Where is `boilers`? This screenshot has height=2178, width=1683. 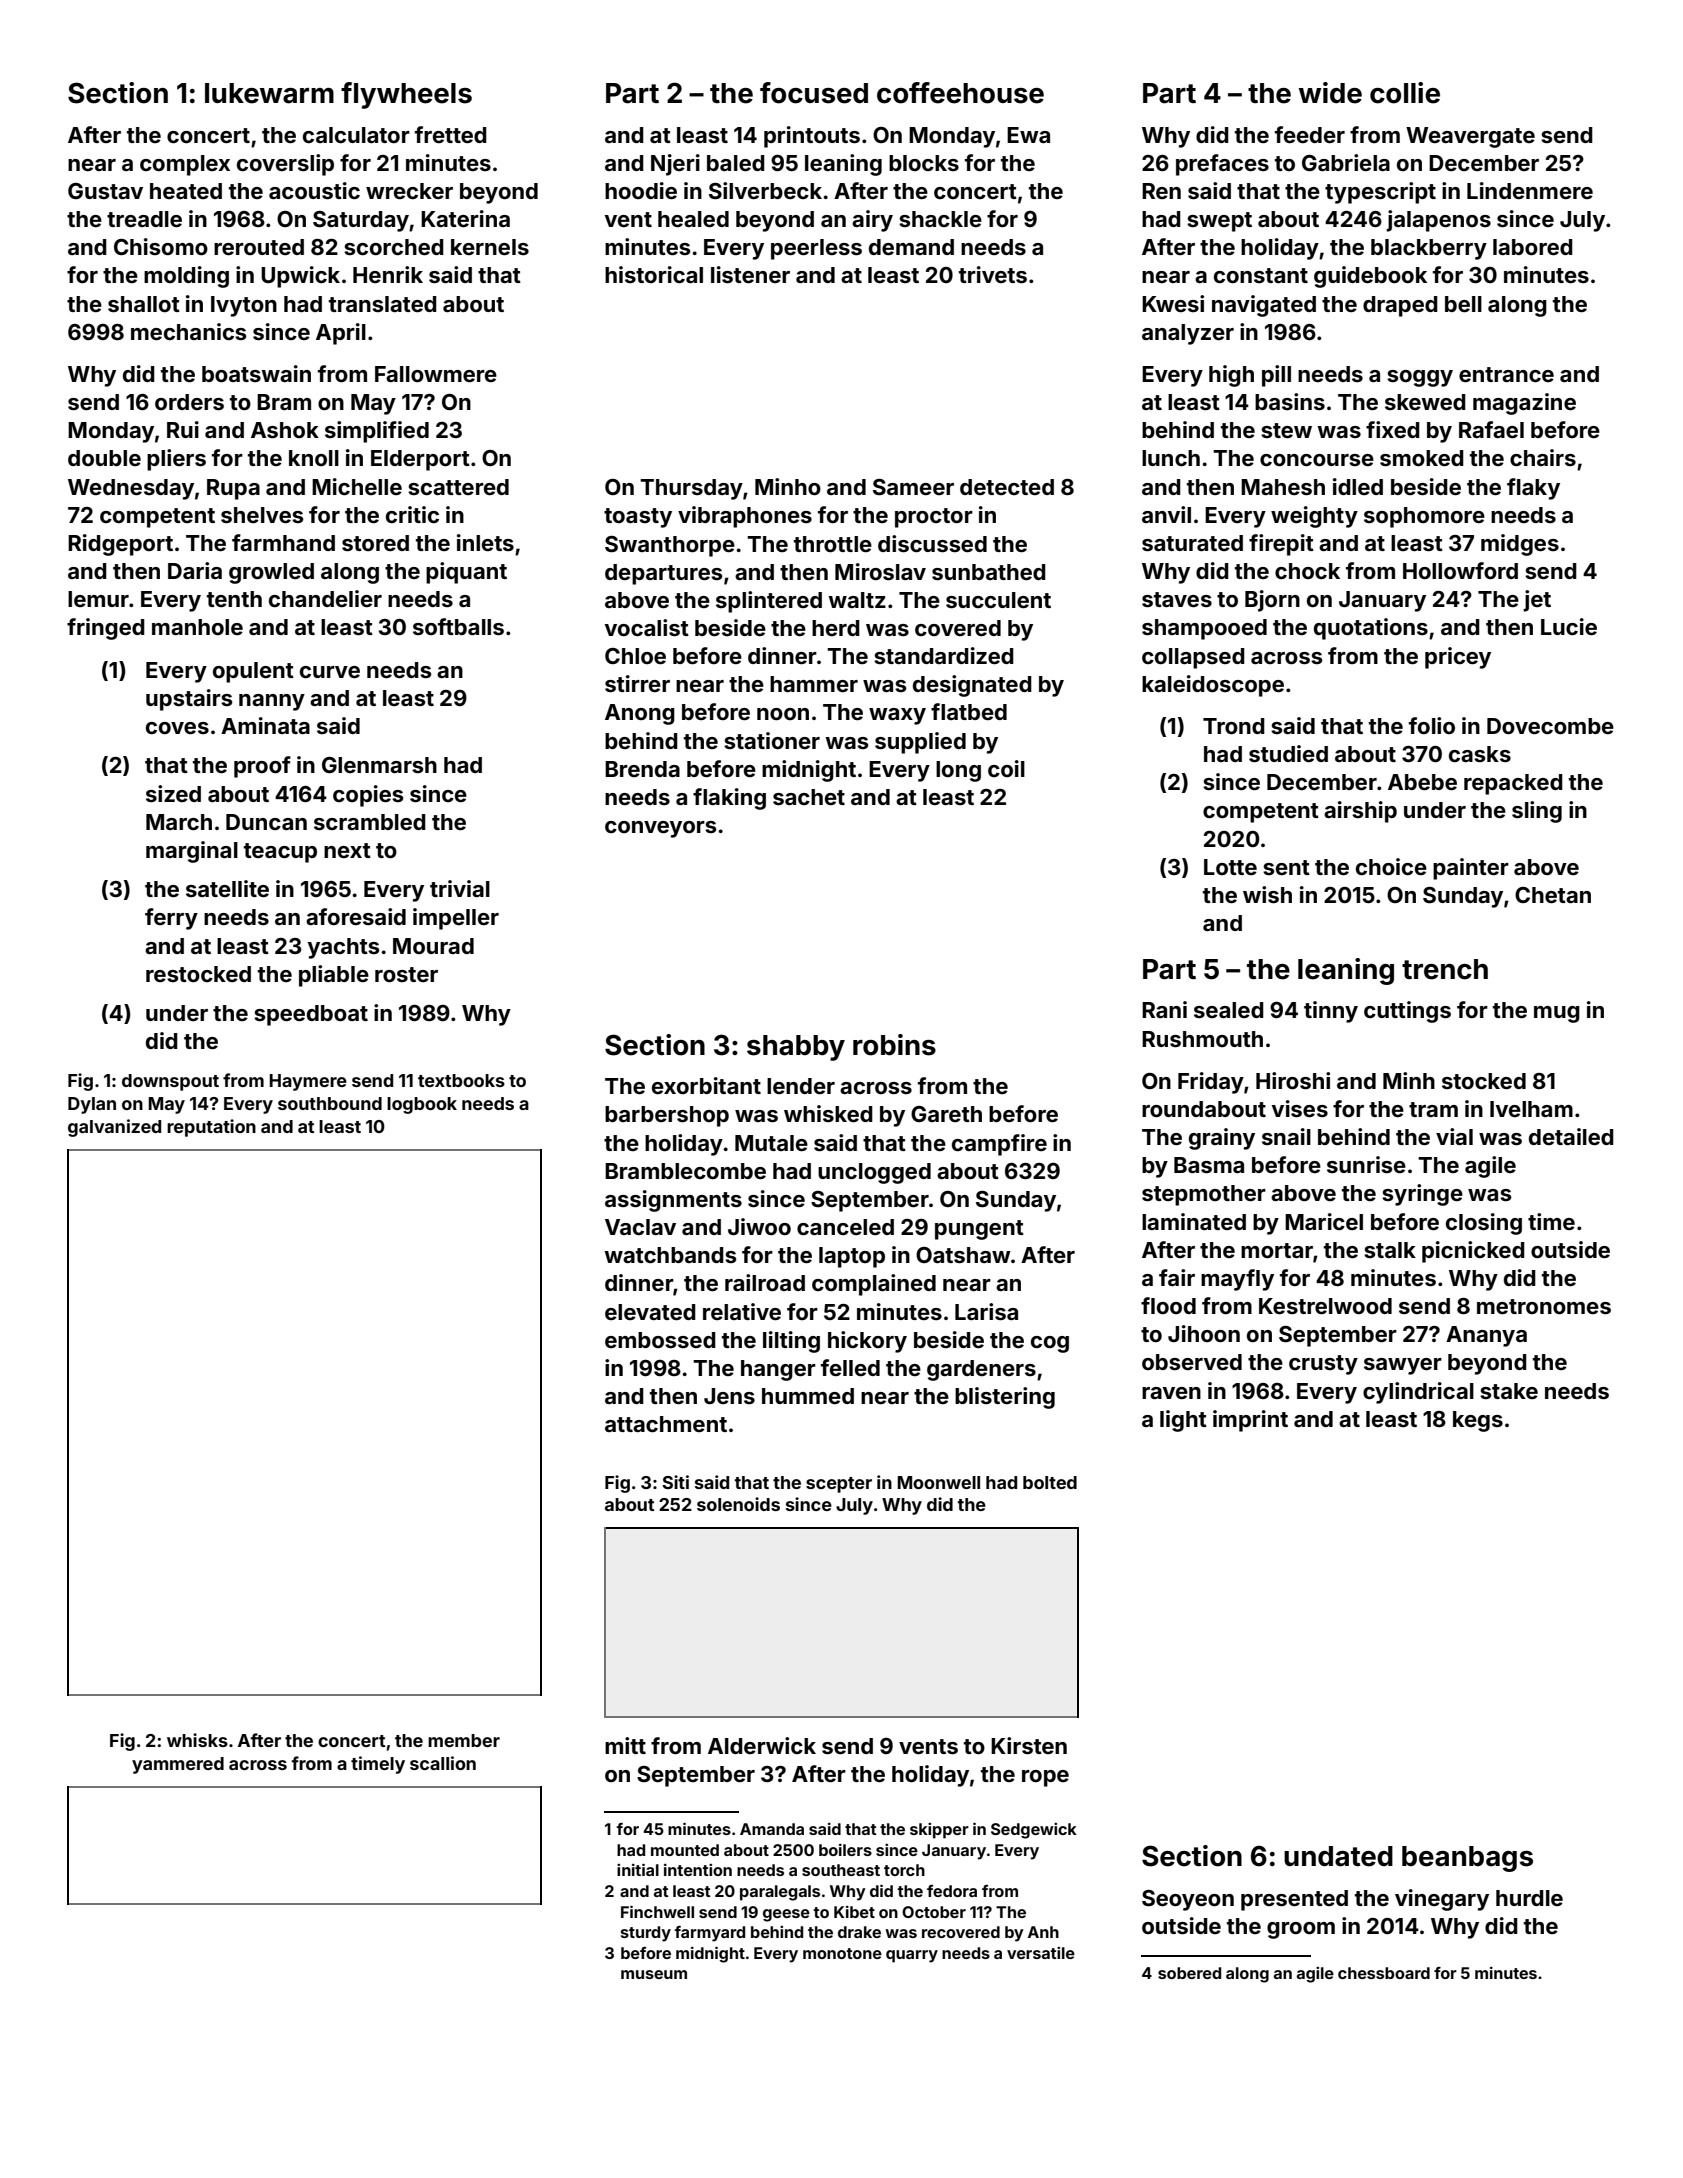 boilers is located at coordinates (845, 1850).
